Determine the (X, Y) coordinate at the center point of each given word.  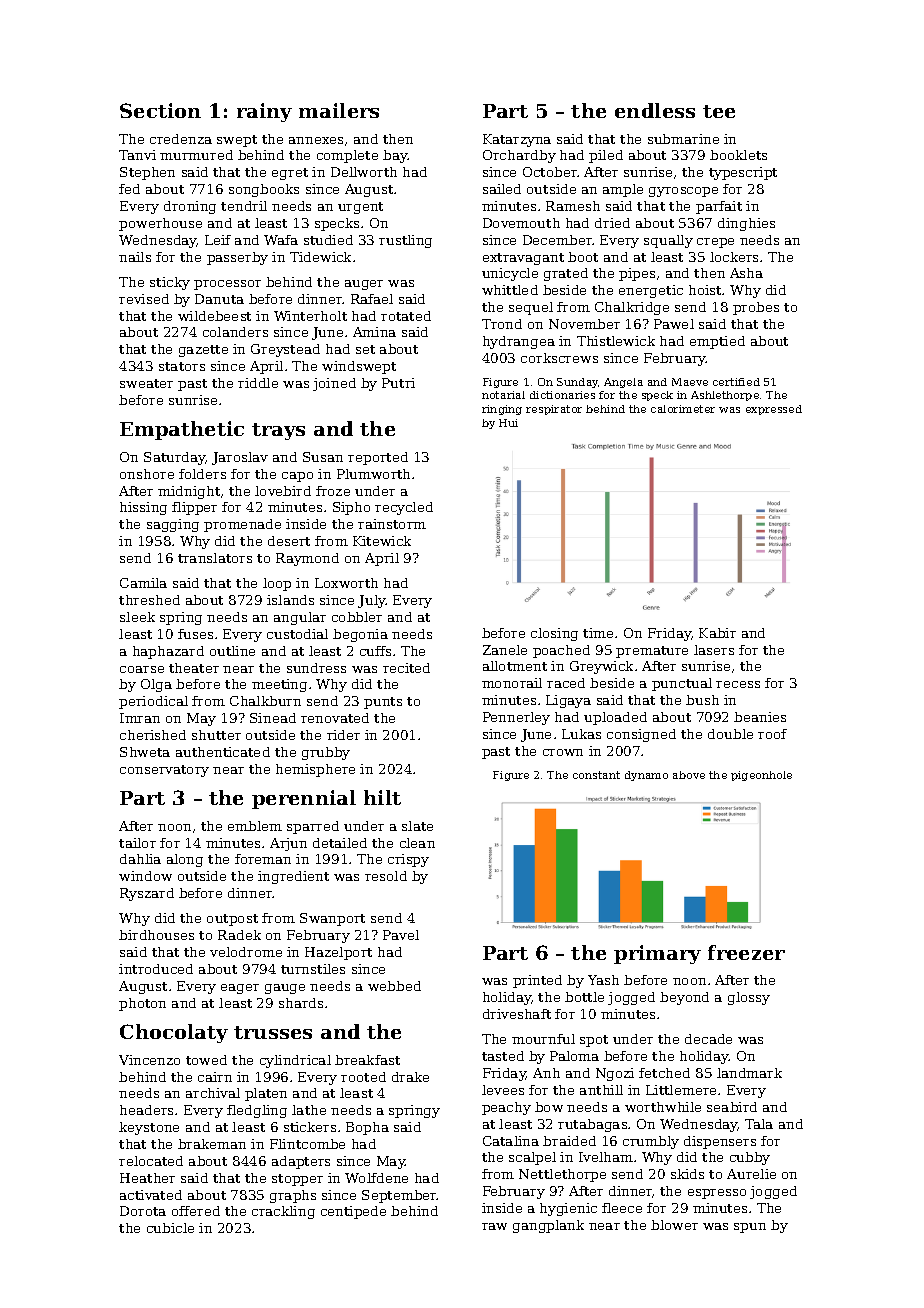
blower (674, 1225)
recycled (404, 508)
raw (494, 1226)
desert (289, 541)
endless (655, 110)
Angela (623, 383)
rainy (264, 112)
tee (719, 111)
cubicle (170, 1228)
